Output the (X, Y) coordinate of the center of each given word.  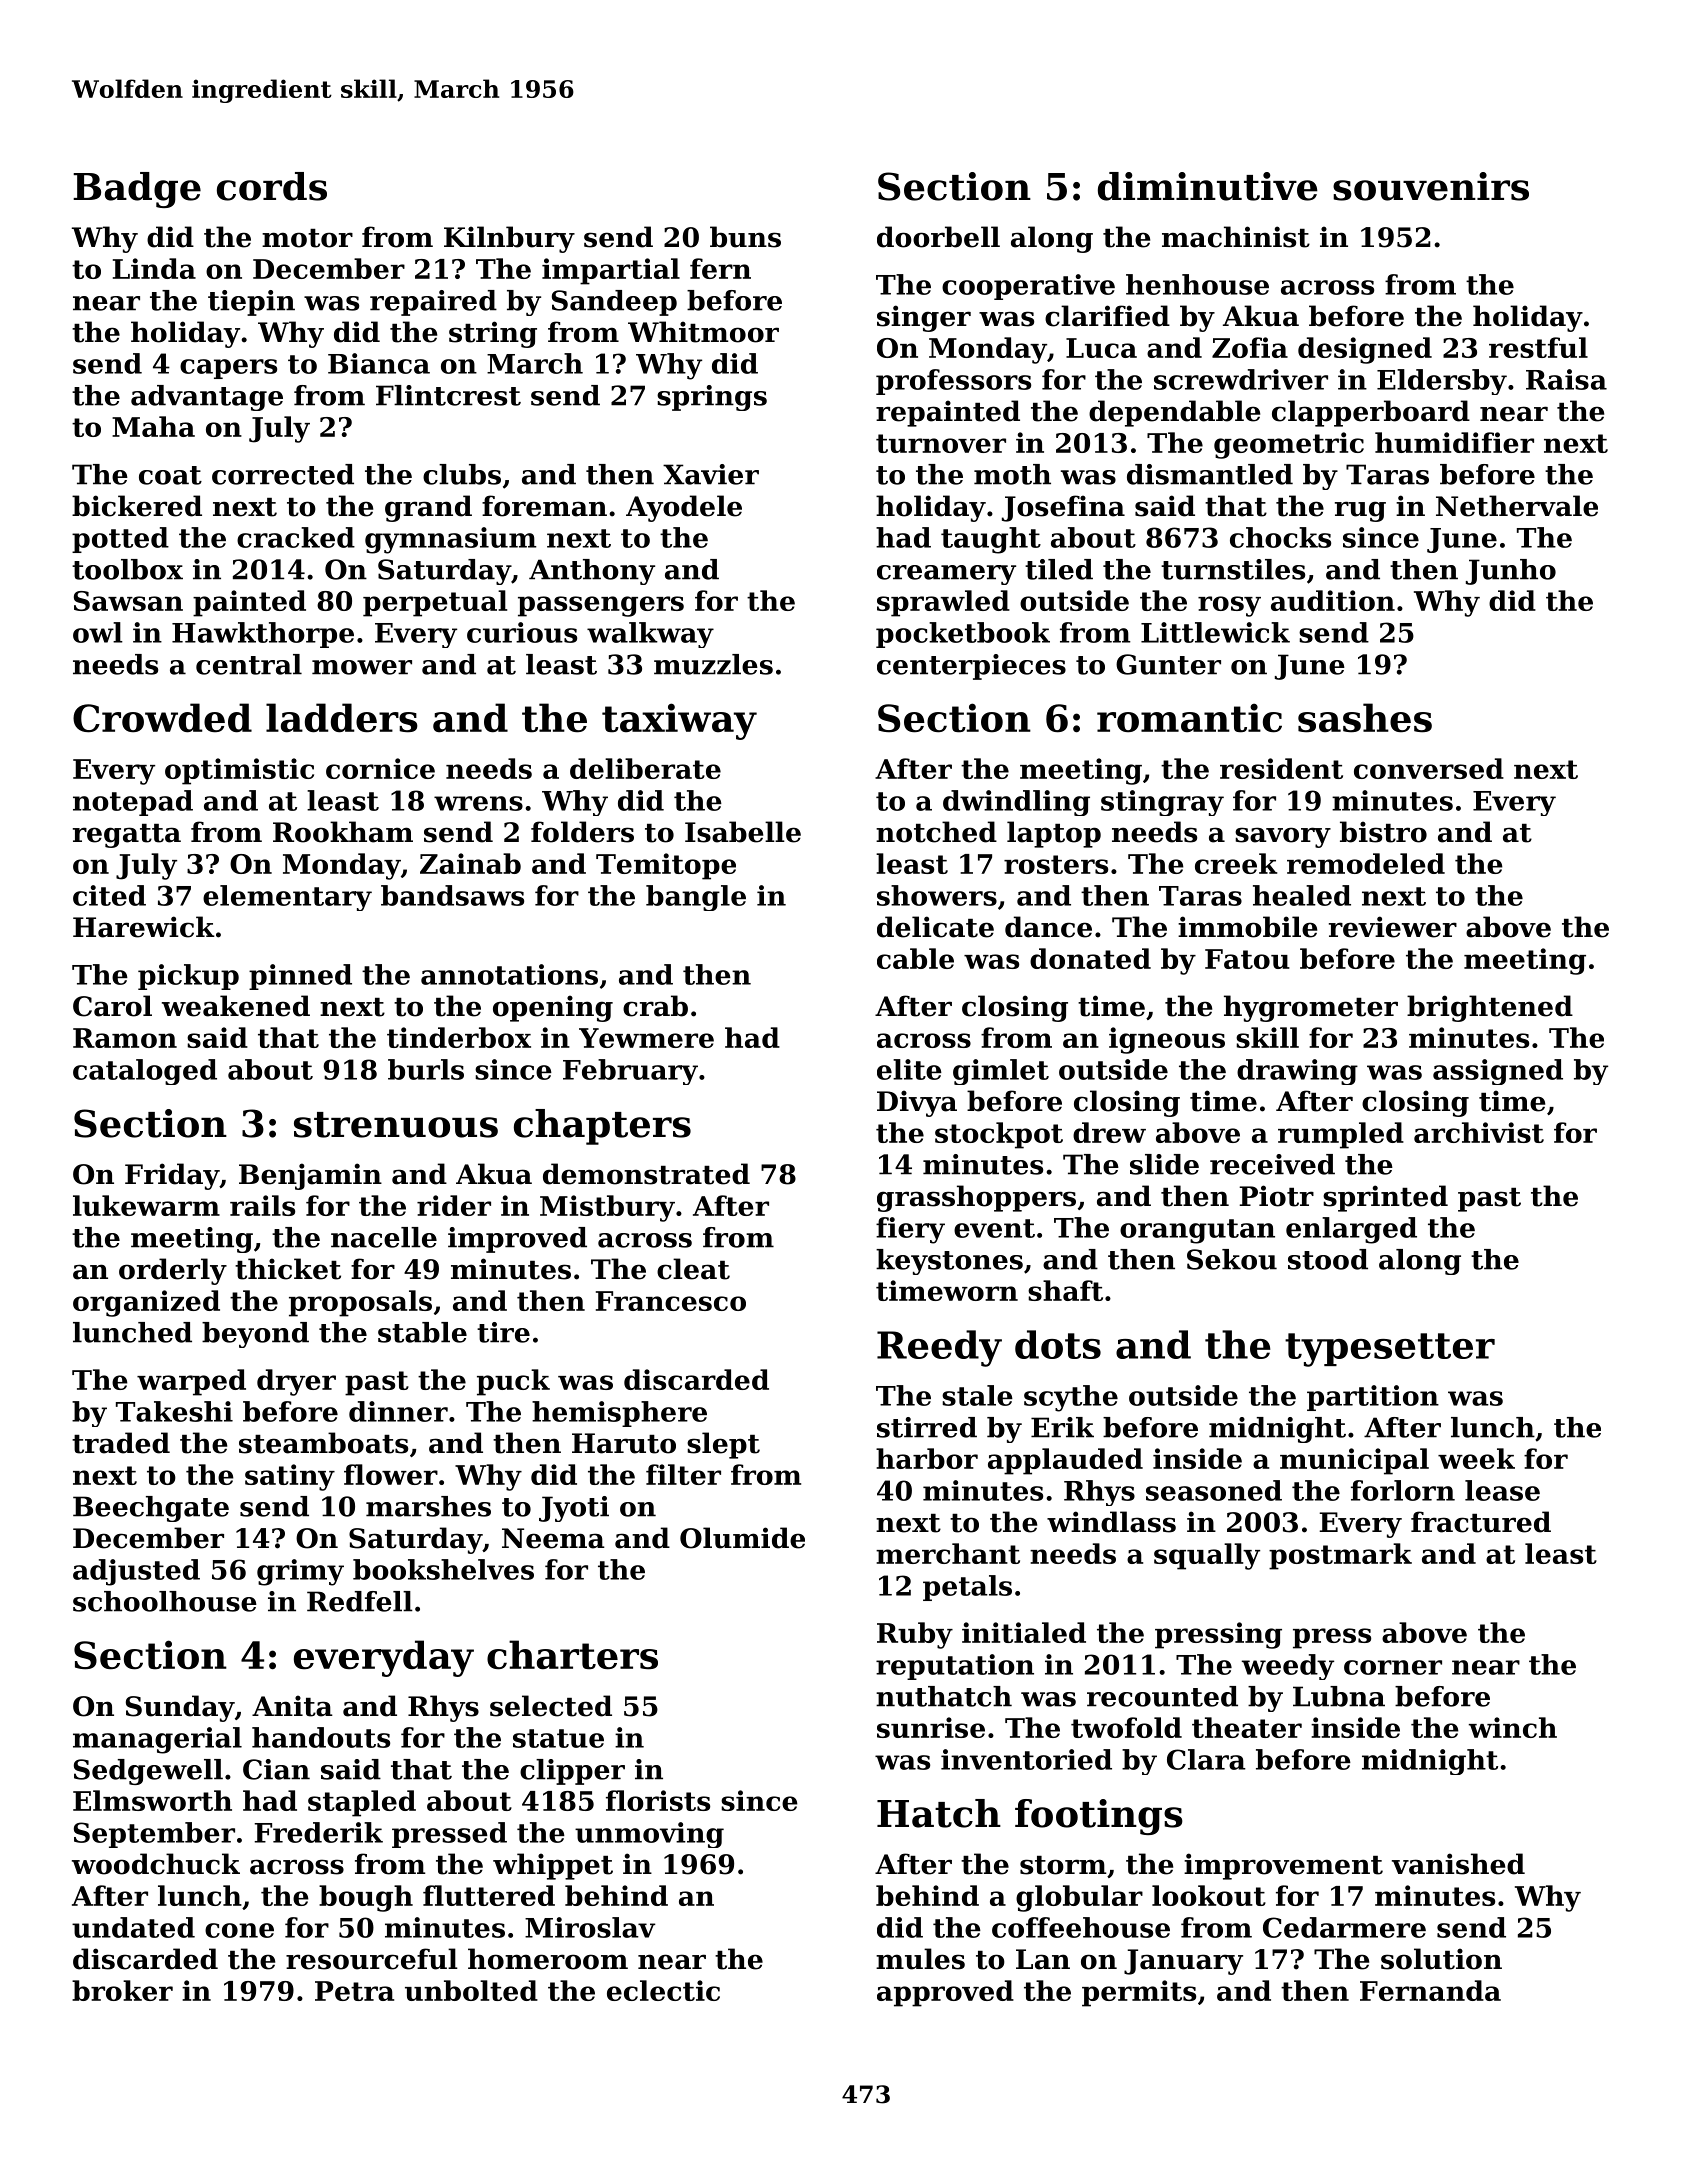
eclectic (663, 1990)
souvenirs (1431, 186)
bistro (1383, 832)
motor (307, 238)
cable (915, 958)
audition (1333, 600)
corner (1393, 1667)
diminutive (1208, 186)
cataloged (145, 1072)
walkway (650, 635)
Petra (354, 1991)
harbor (927, 1458)
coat (170, 475)
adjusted (136, 1572)
